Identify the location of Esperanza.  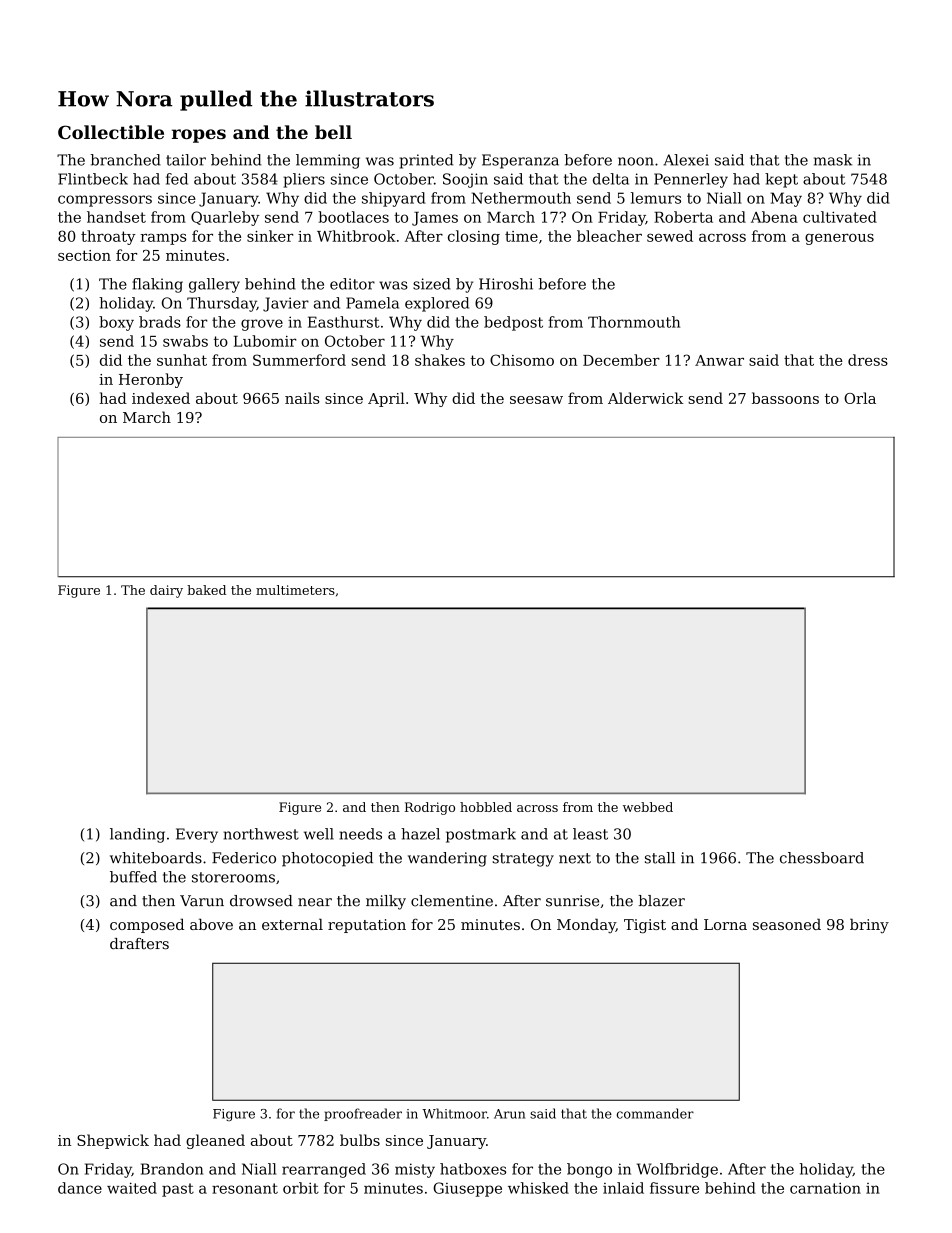
(520, 161).
